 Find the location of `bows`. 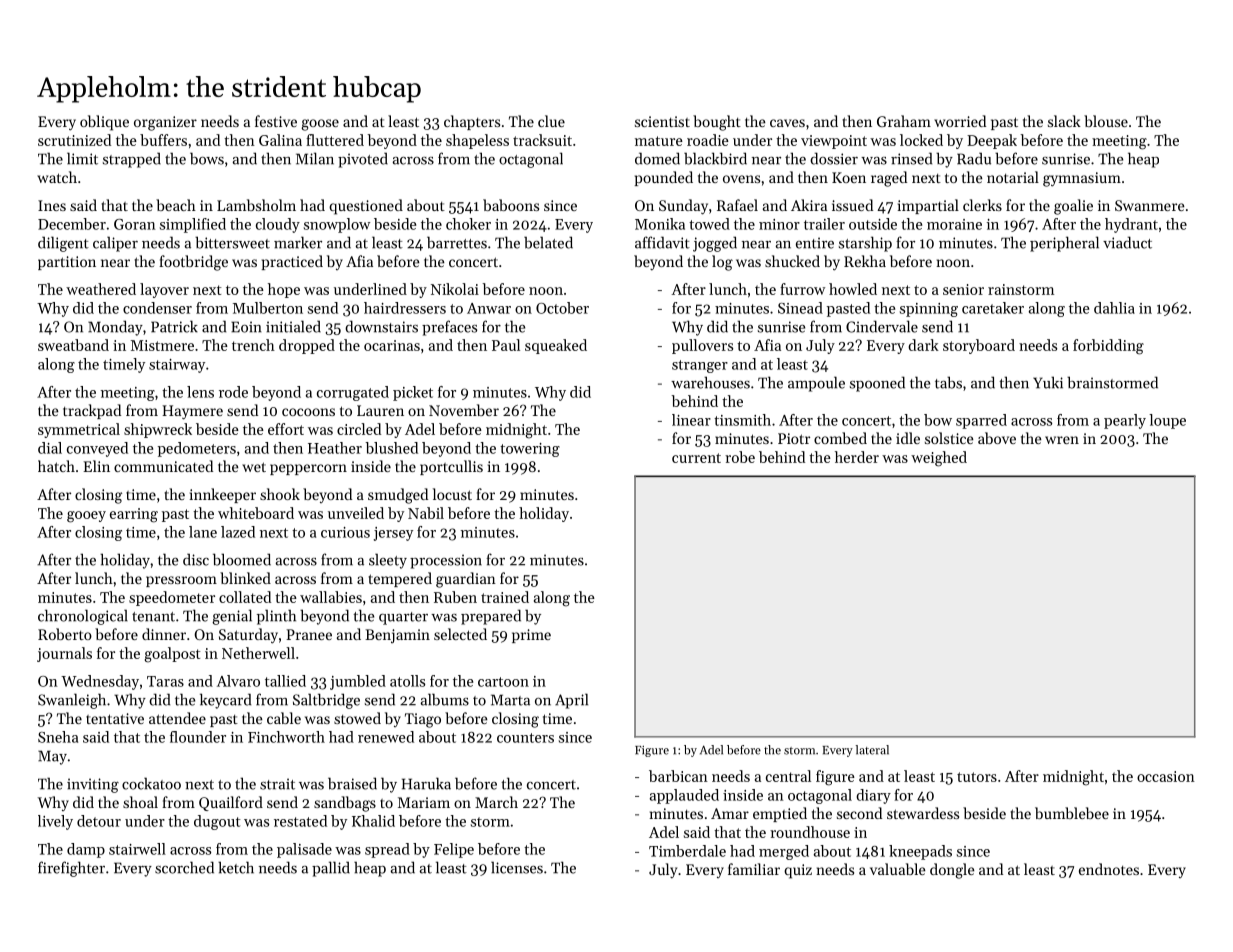

bows is located at coordinates (207, 158).
